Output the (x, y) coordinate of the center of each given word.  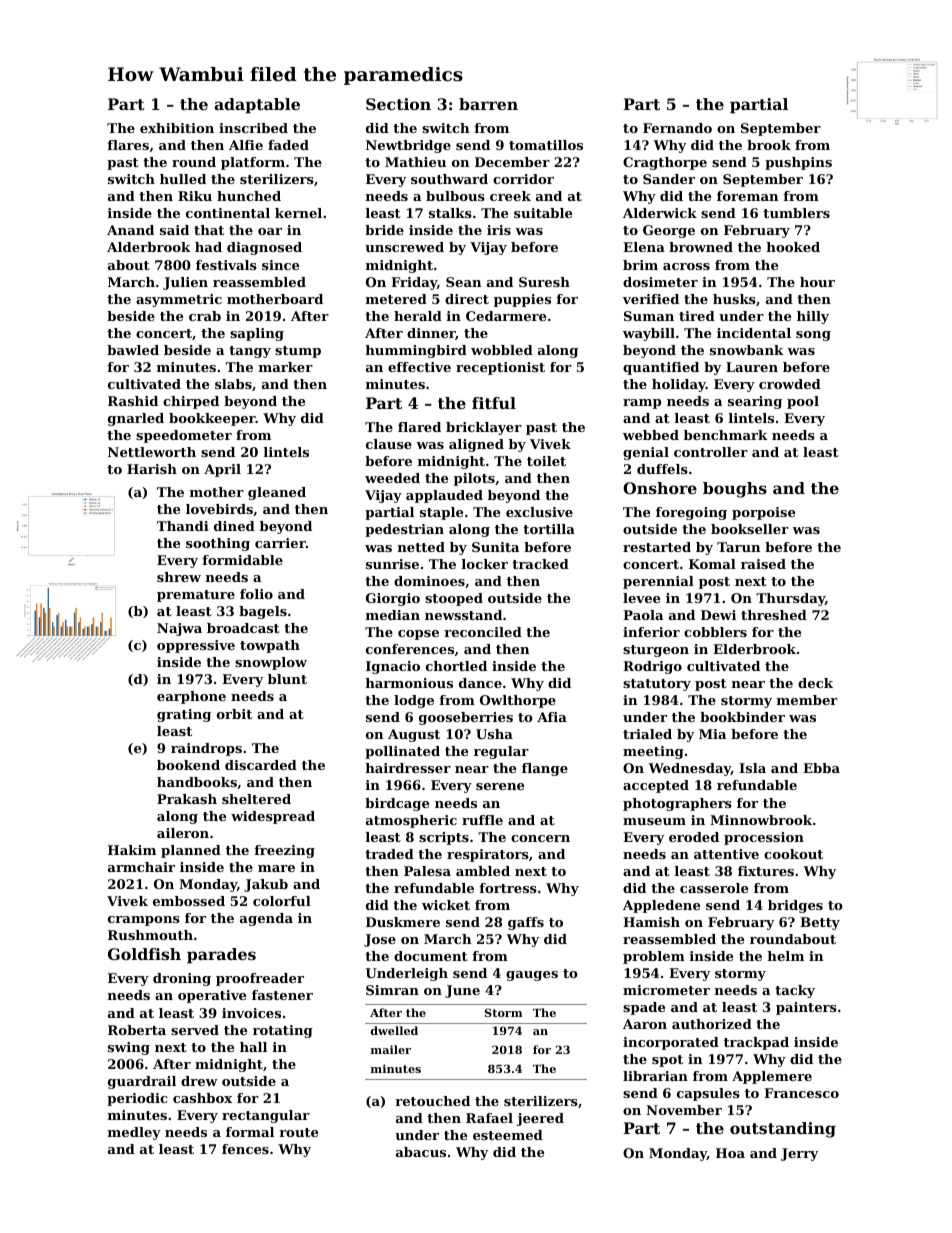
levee (641, 598)
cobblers (715, 632)
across (686, 266)
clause (389, 444)
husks (734, 299)
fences (245, 1149)
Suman (649, 316)
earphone (191, 697)
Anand (130, 230)
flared (419, 427)
